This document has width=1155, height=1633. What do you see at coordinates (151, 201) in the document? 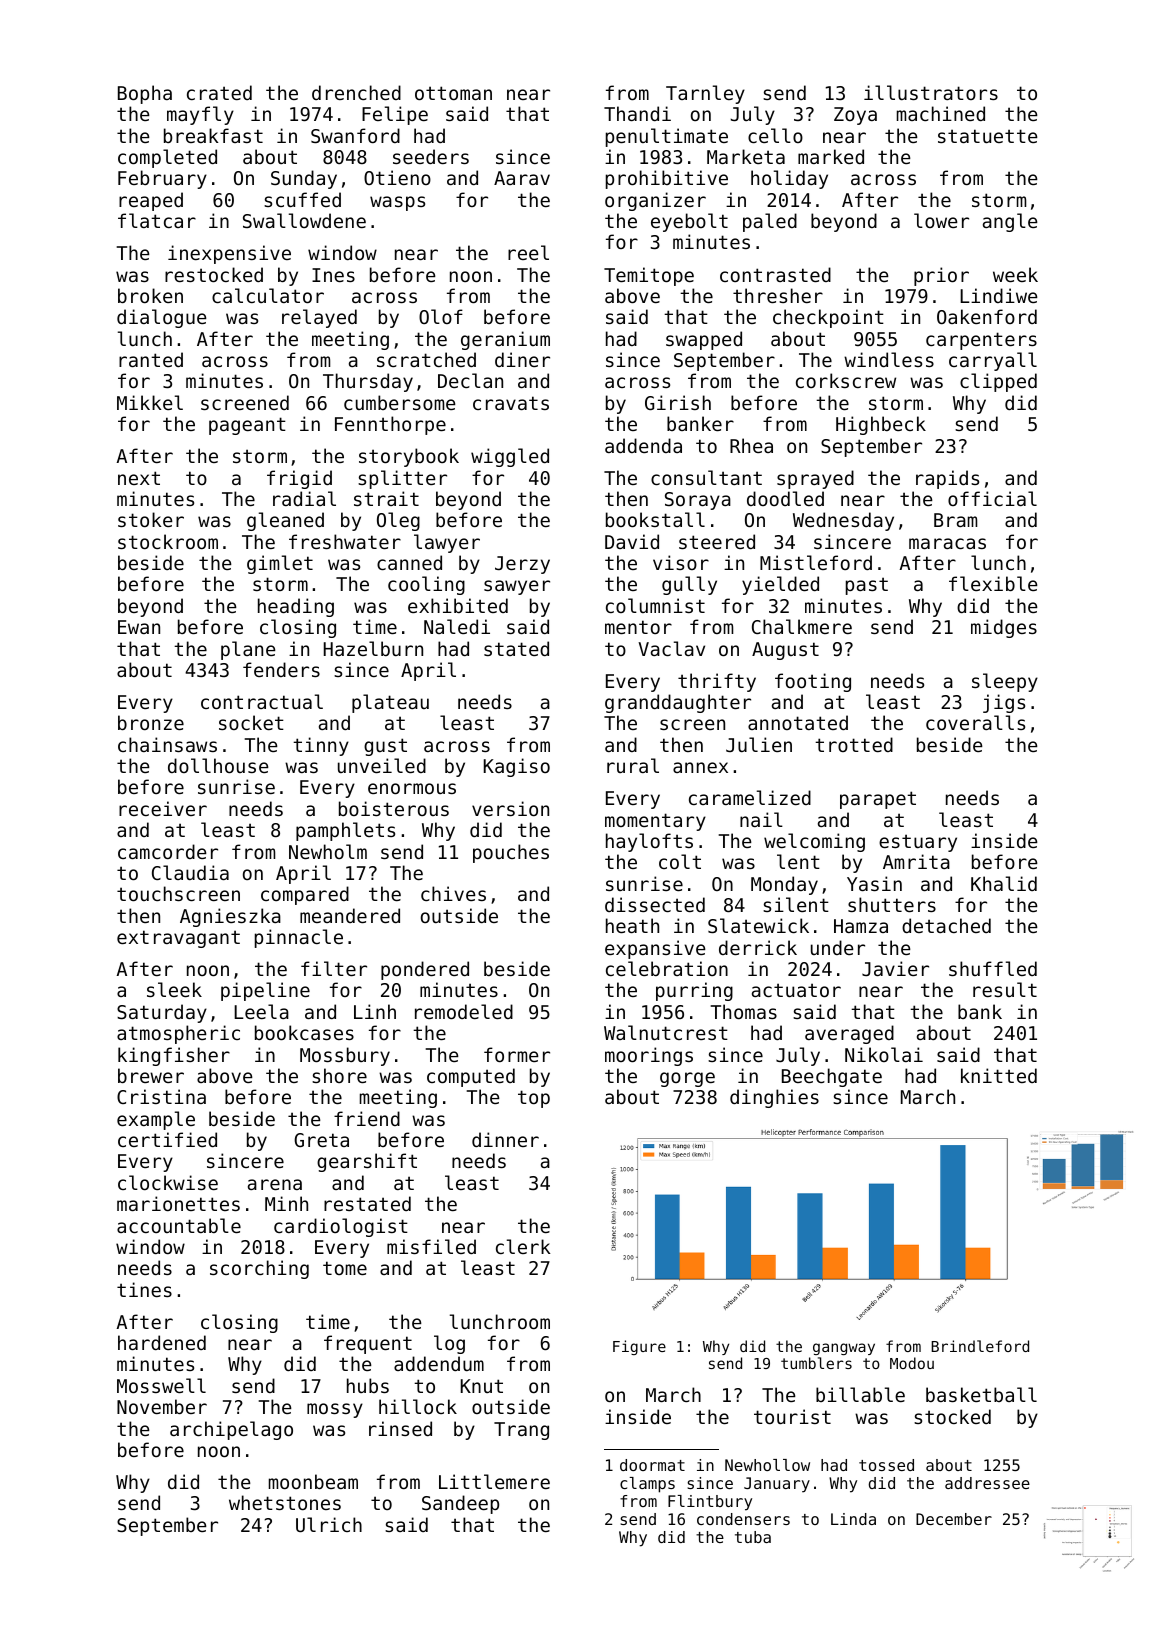
I see `reaped` at bounding box center [151, 201].
